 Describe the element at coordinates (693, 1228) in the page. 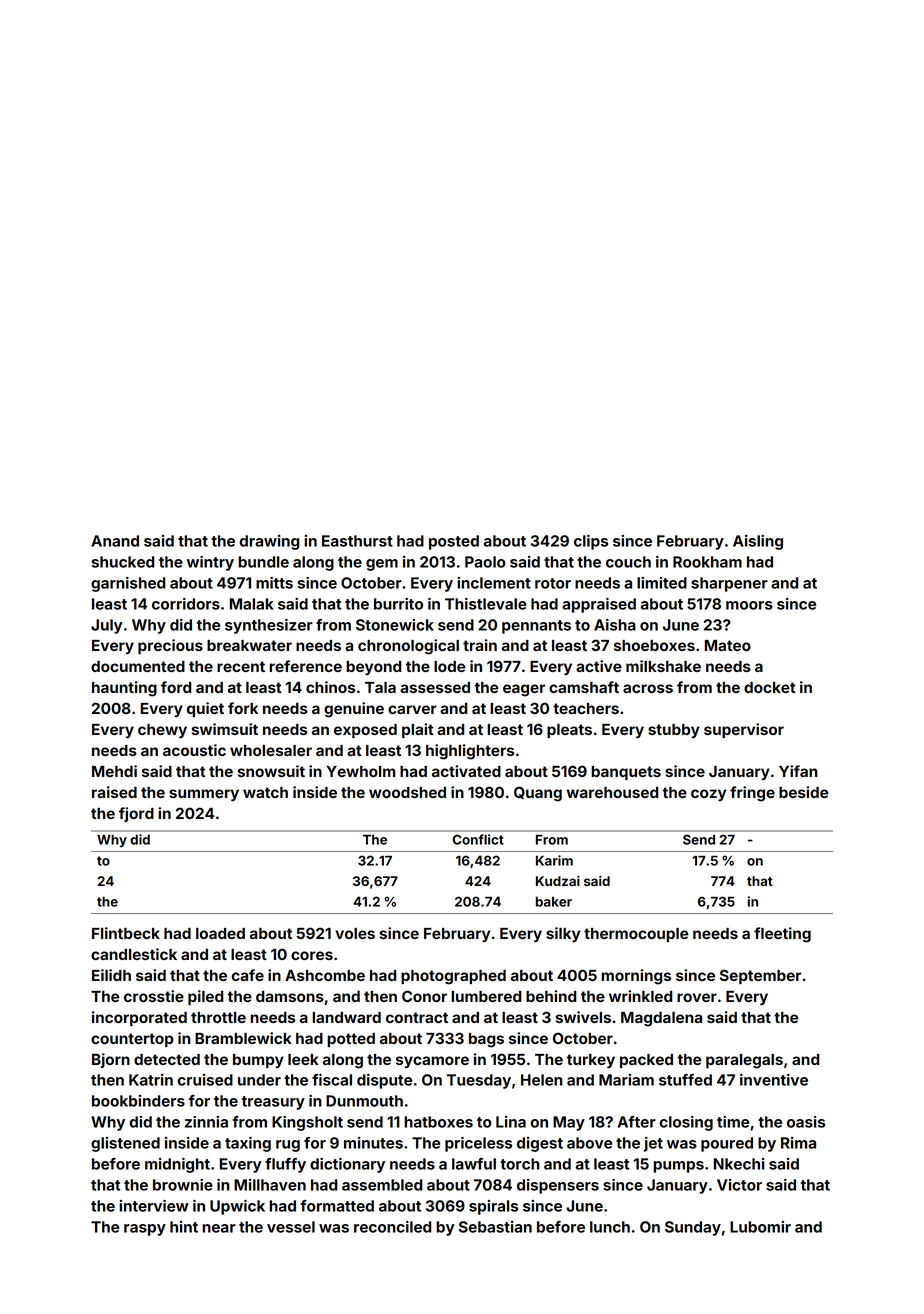

I see `Sunday` at that location.
